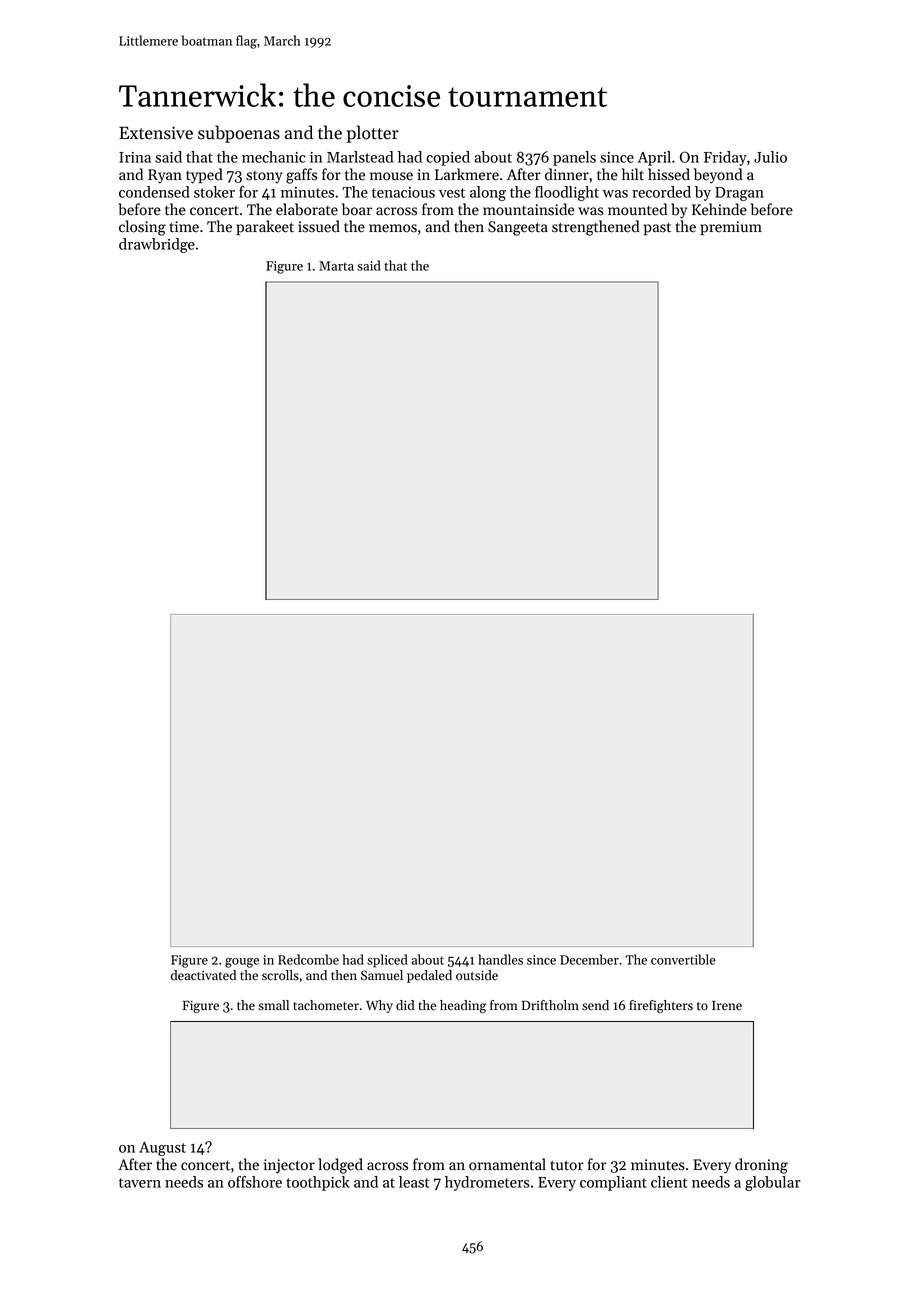 This image has height=1308, width=924. Describe the element at coordinates (487, 1183) in the image. I see `hydrometers` at that location.
